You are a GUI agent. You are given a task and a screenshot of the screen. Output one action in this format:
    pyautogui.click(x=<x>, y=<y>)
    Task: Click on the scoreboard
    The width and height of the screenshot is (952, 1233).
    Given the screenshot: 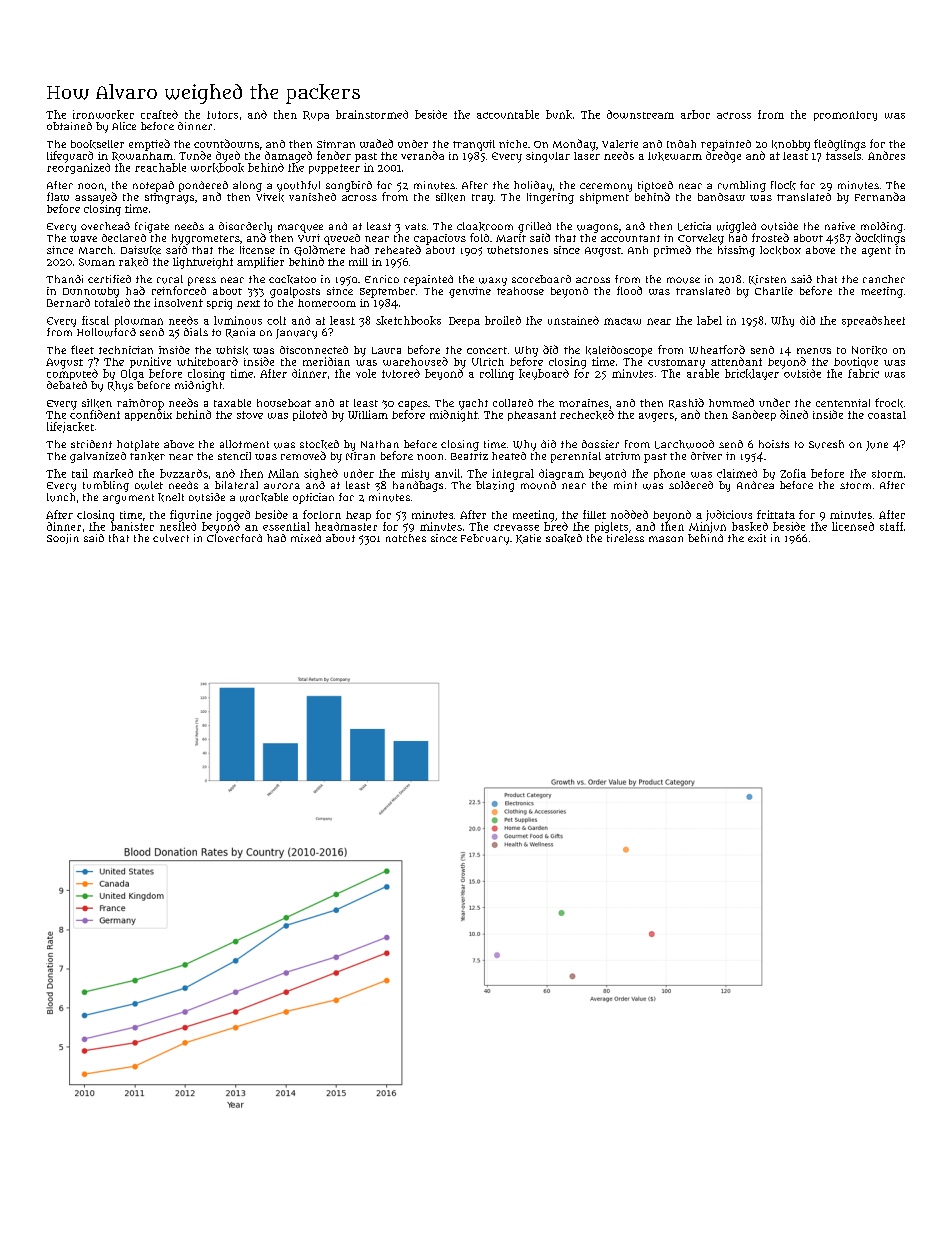 What is the action you would take?
    pyautogui.click(x=541, y=279)
